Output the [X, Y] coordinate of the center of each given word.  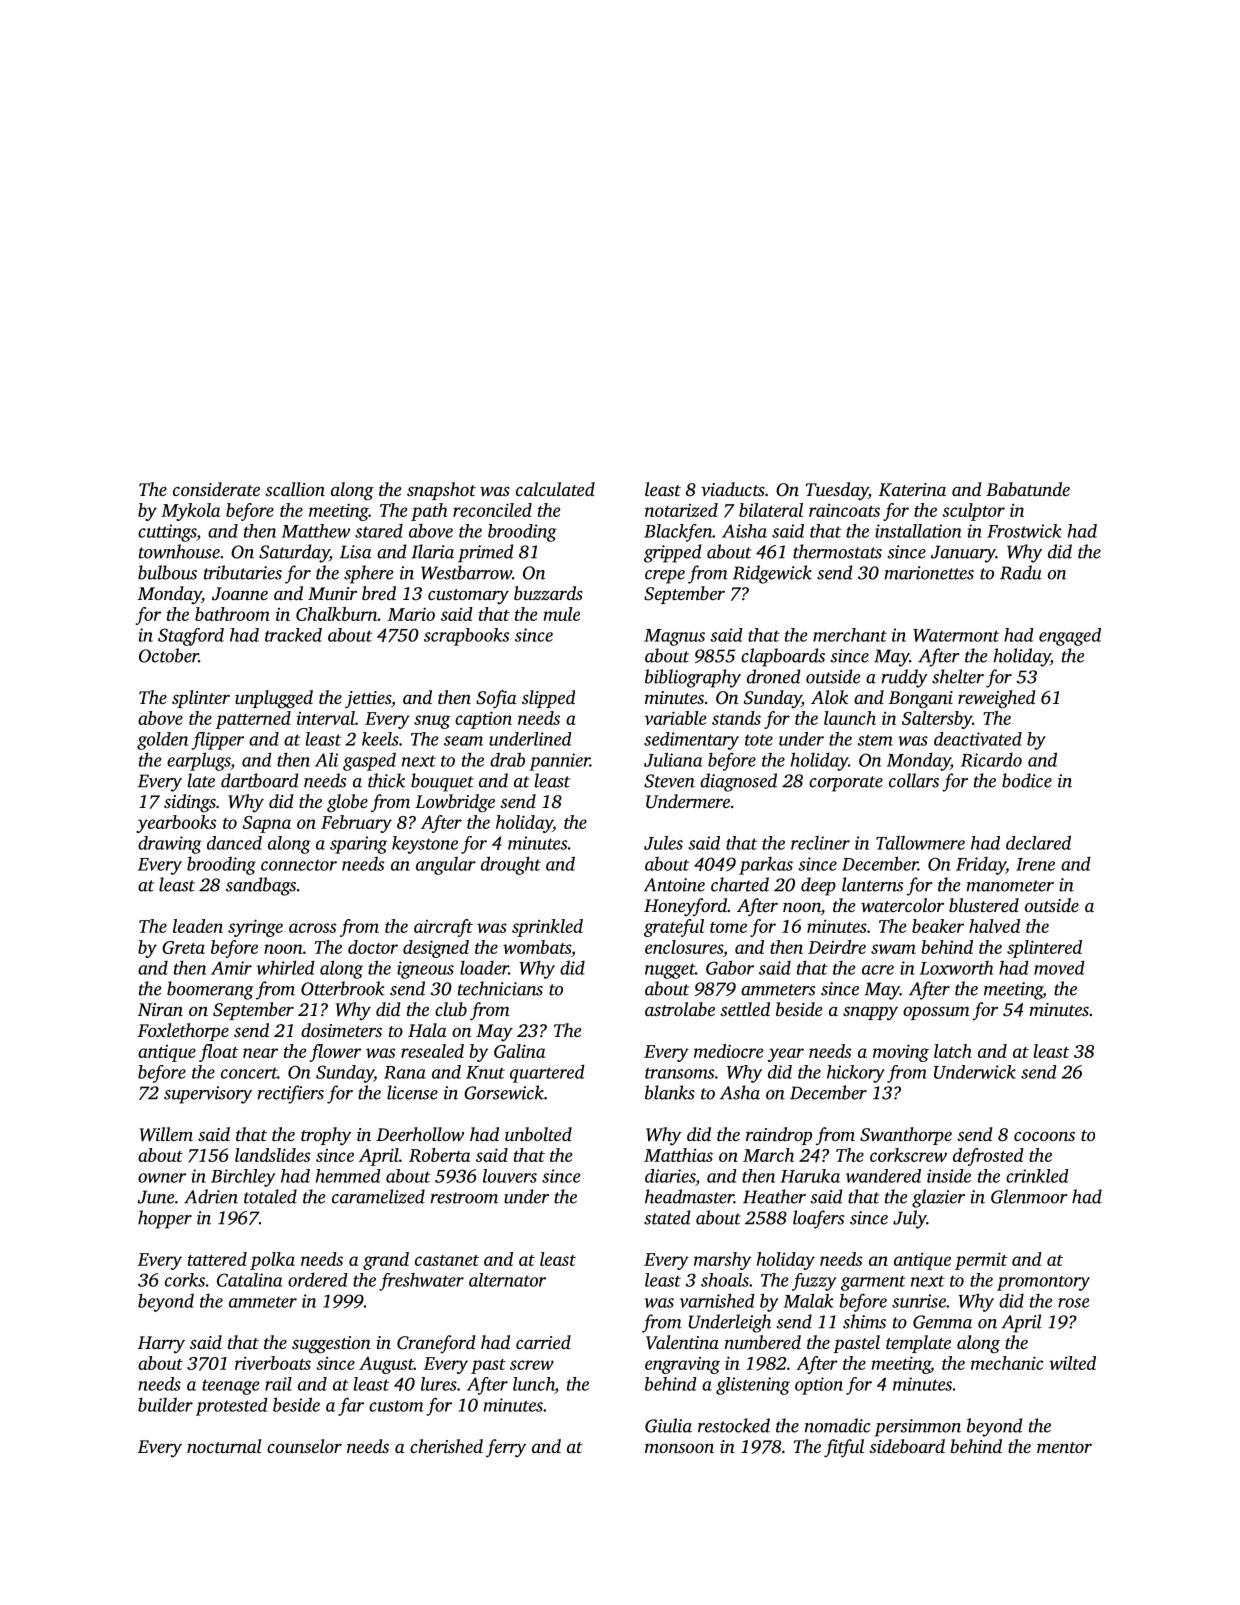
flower [335, 1053]
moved [1059, 967]
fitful [844, 1448]
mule [562, 614]
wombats [537, 947]
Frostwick [1024, 531]
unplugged [274, 699]
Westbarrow [466, 572]
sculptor [973, 512]
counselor [304, 1446]
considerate [216, 489]
